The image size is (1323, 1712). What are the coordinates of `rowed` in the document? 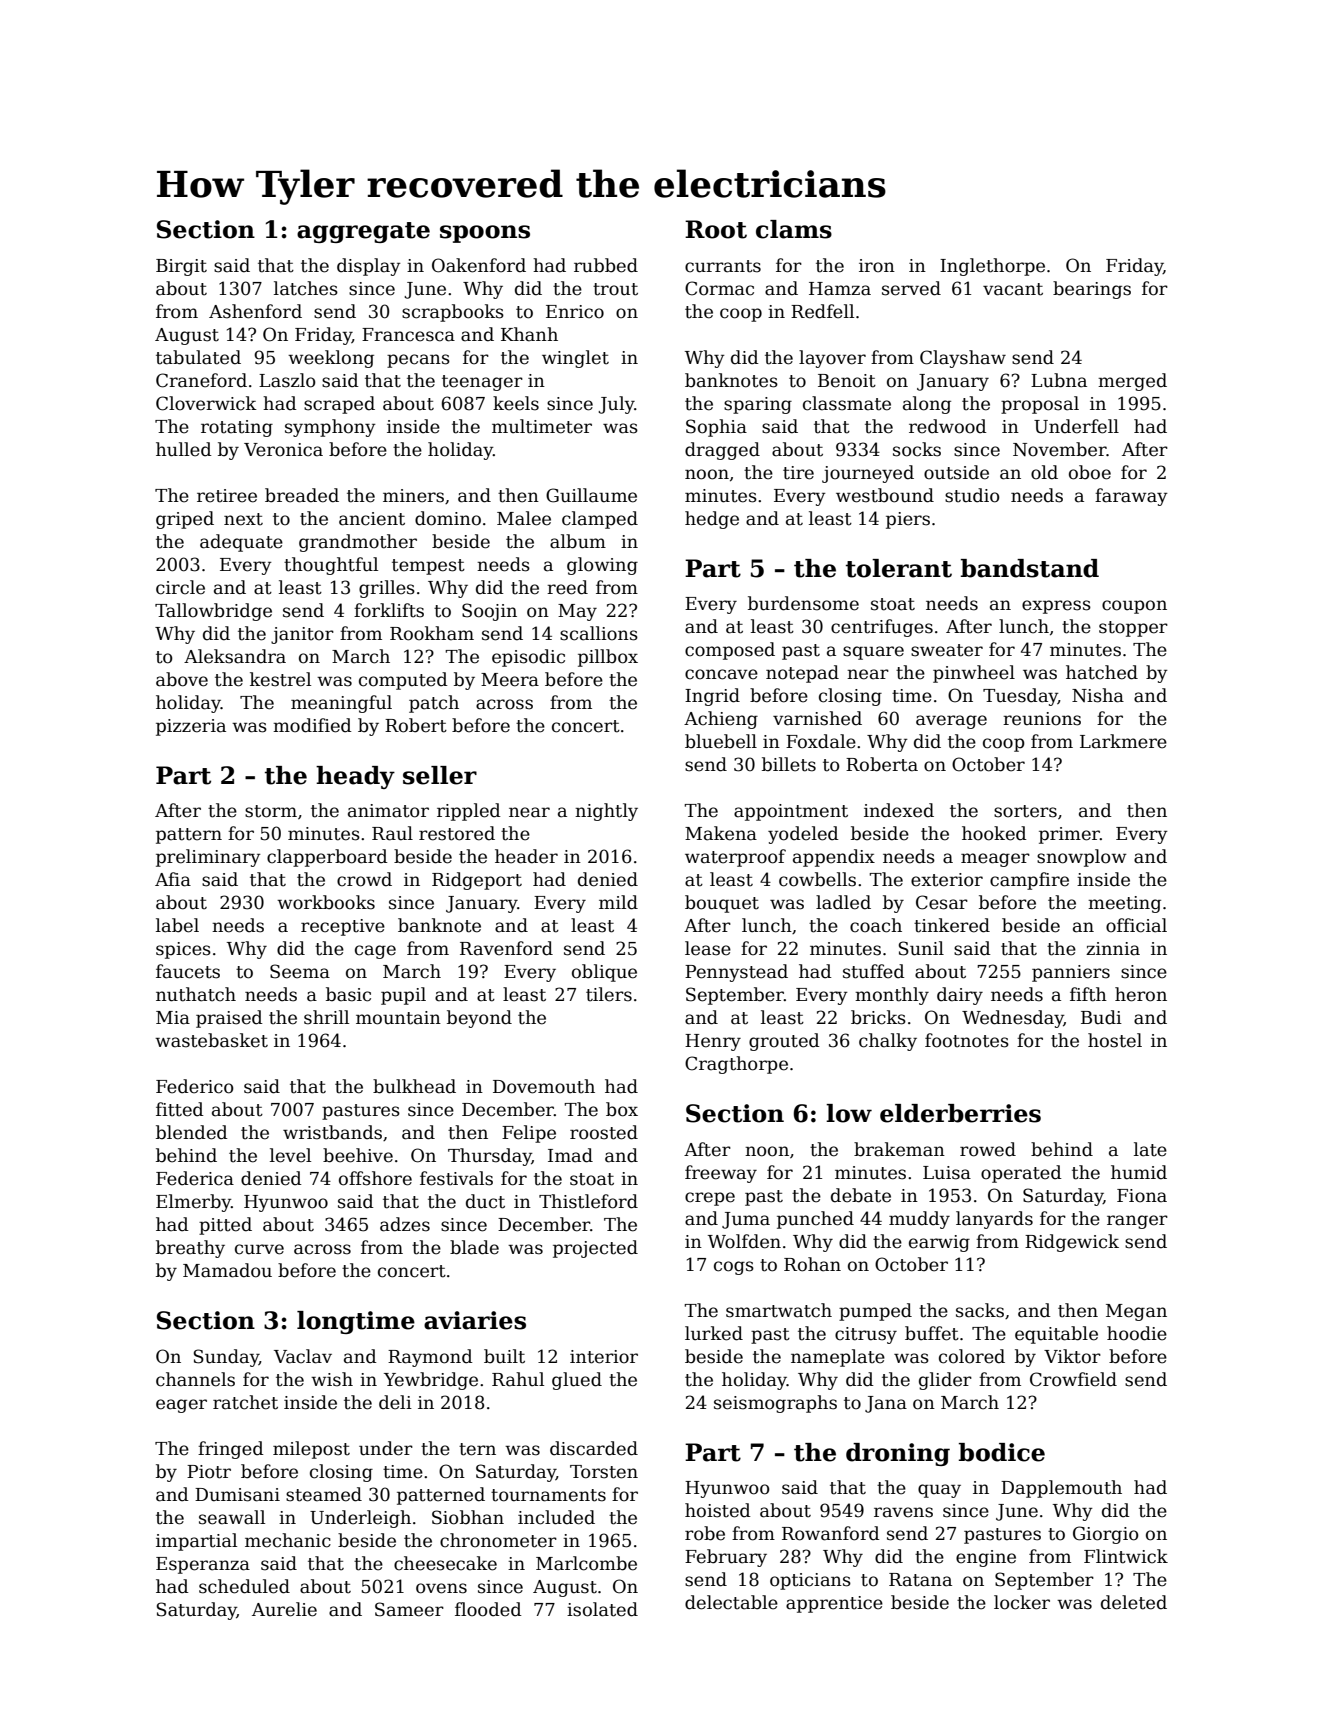 It's located at (988, 1149).
